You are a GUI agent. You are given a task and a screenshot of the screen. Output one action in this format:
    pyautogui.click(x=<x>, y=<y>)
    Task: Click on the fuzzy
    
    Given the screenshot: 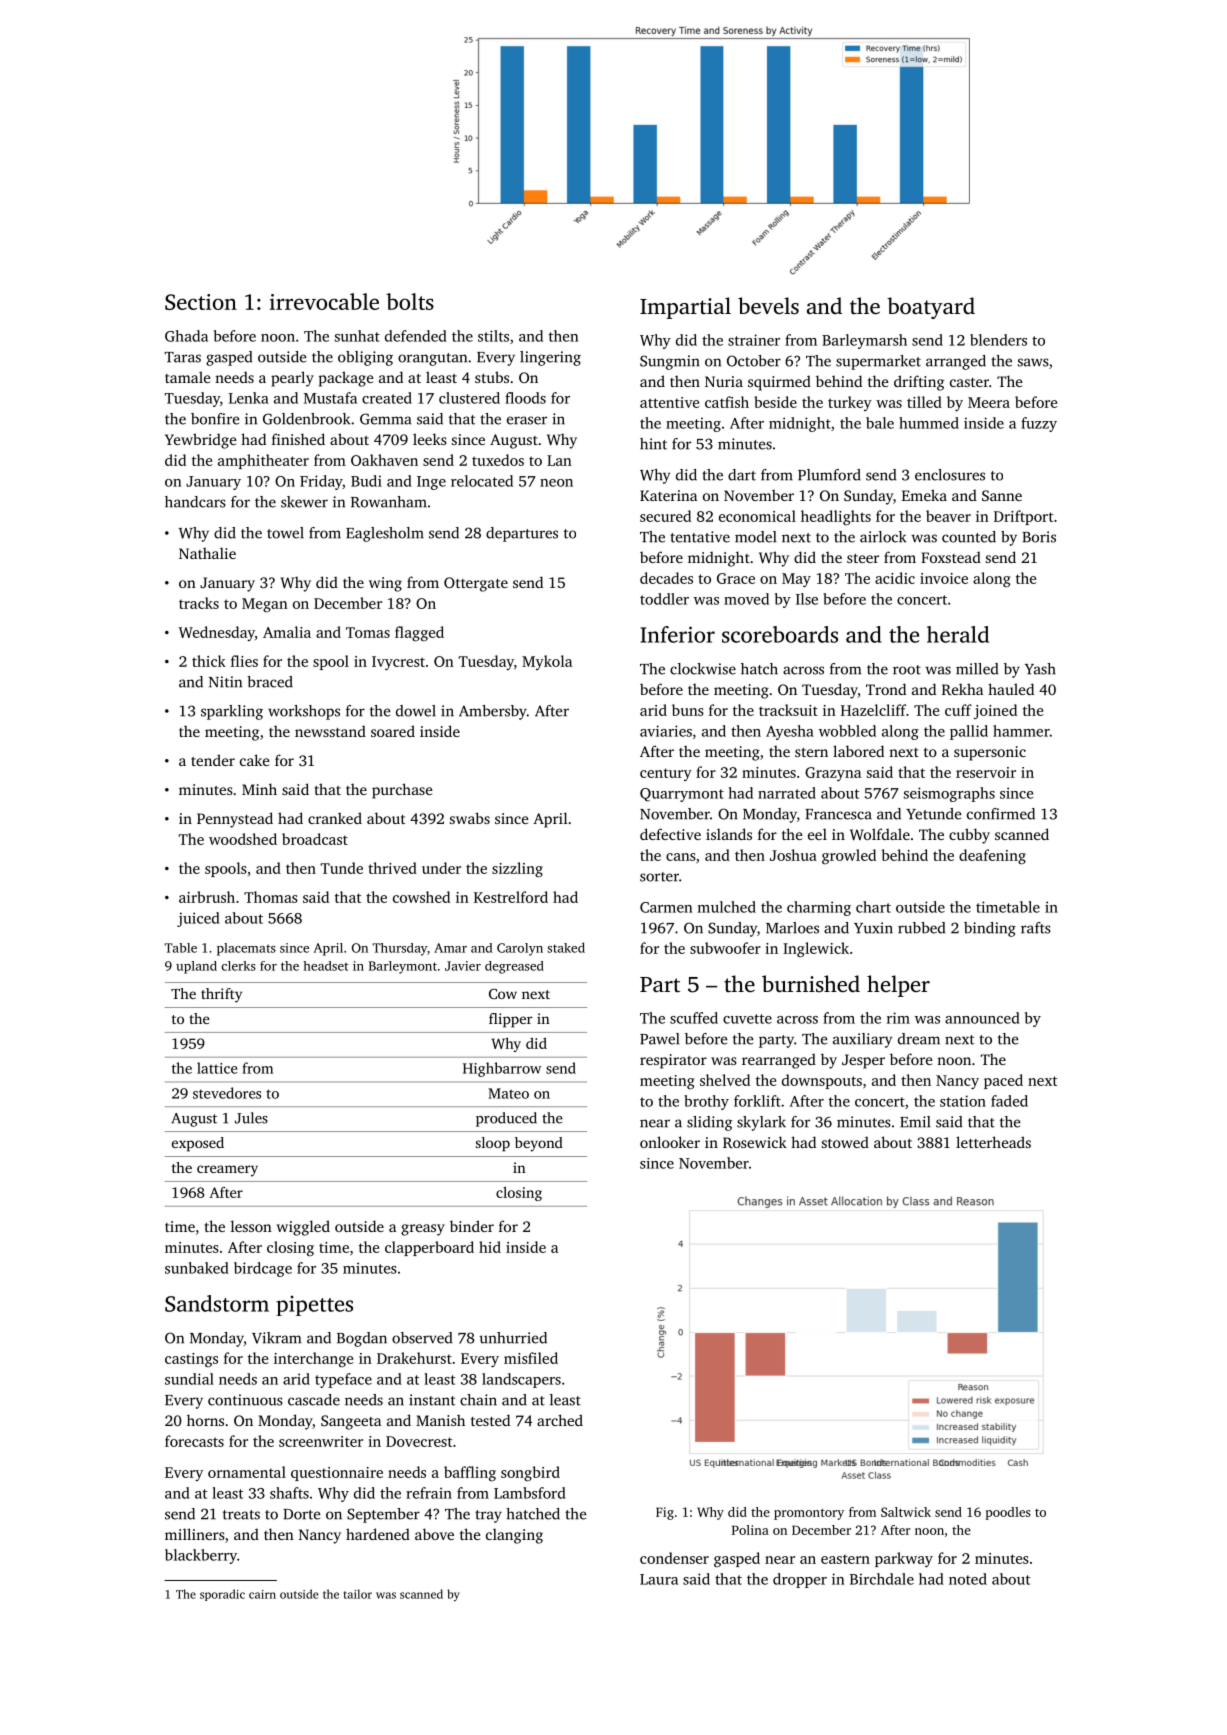 What is the action you would take?
    pyautogui.click(x=1039, y=424)
